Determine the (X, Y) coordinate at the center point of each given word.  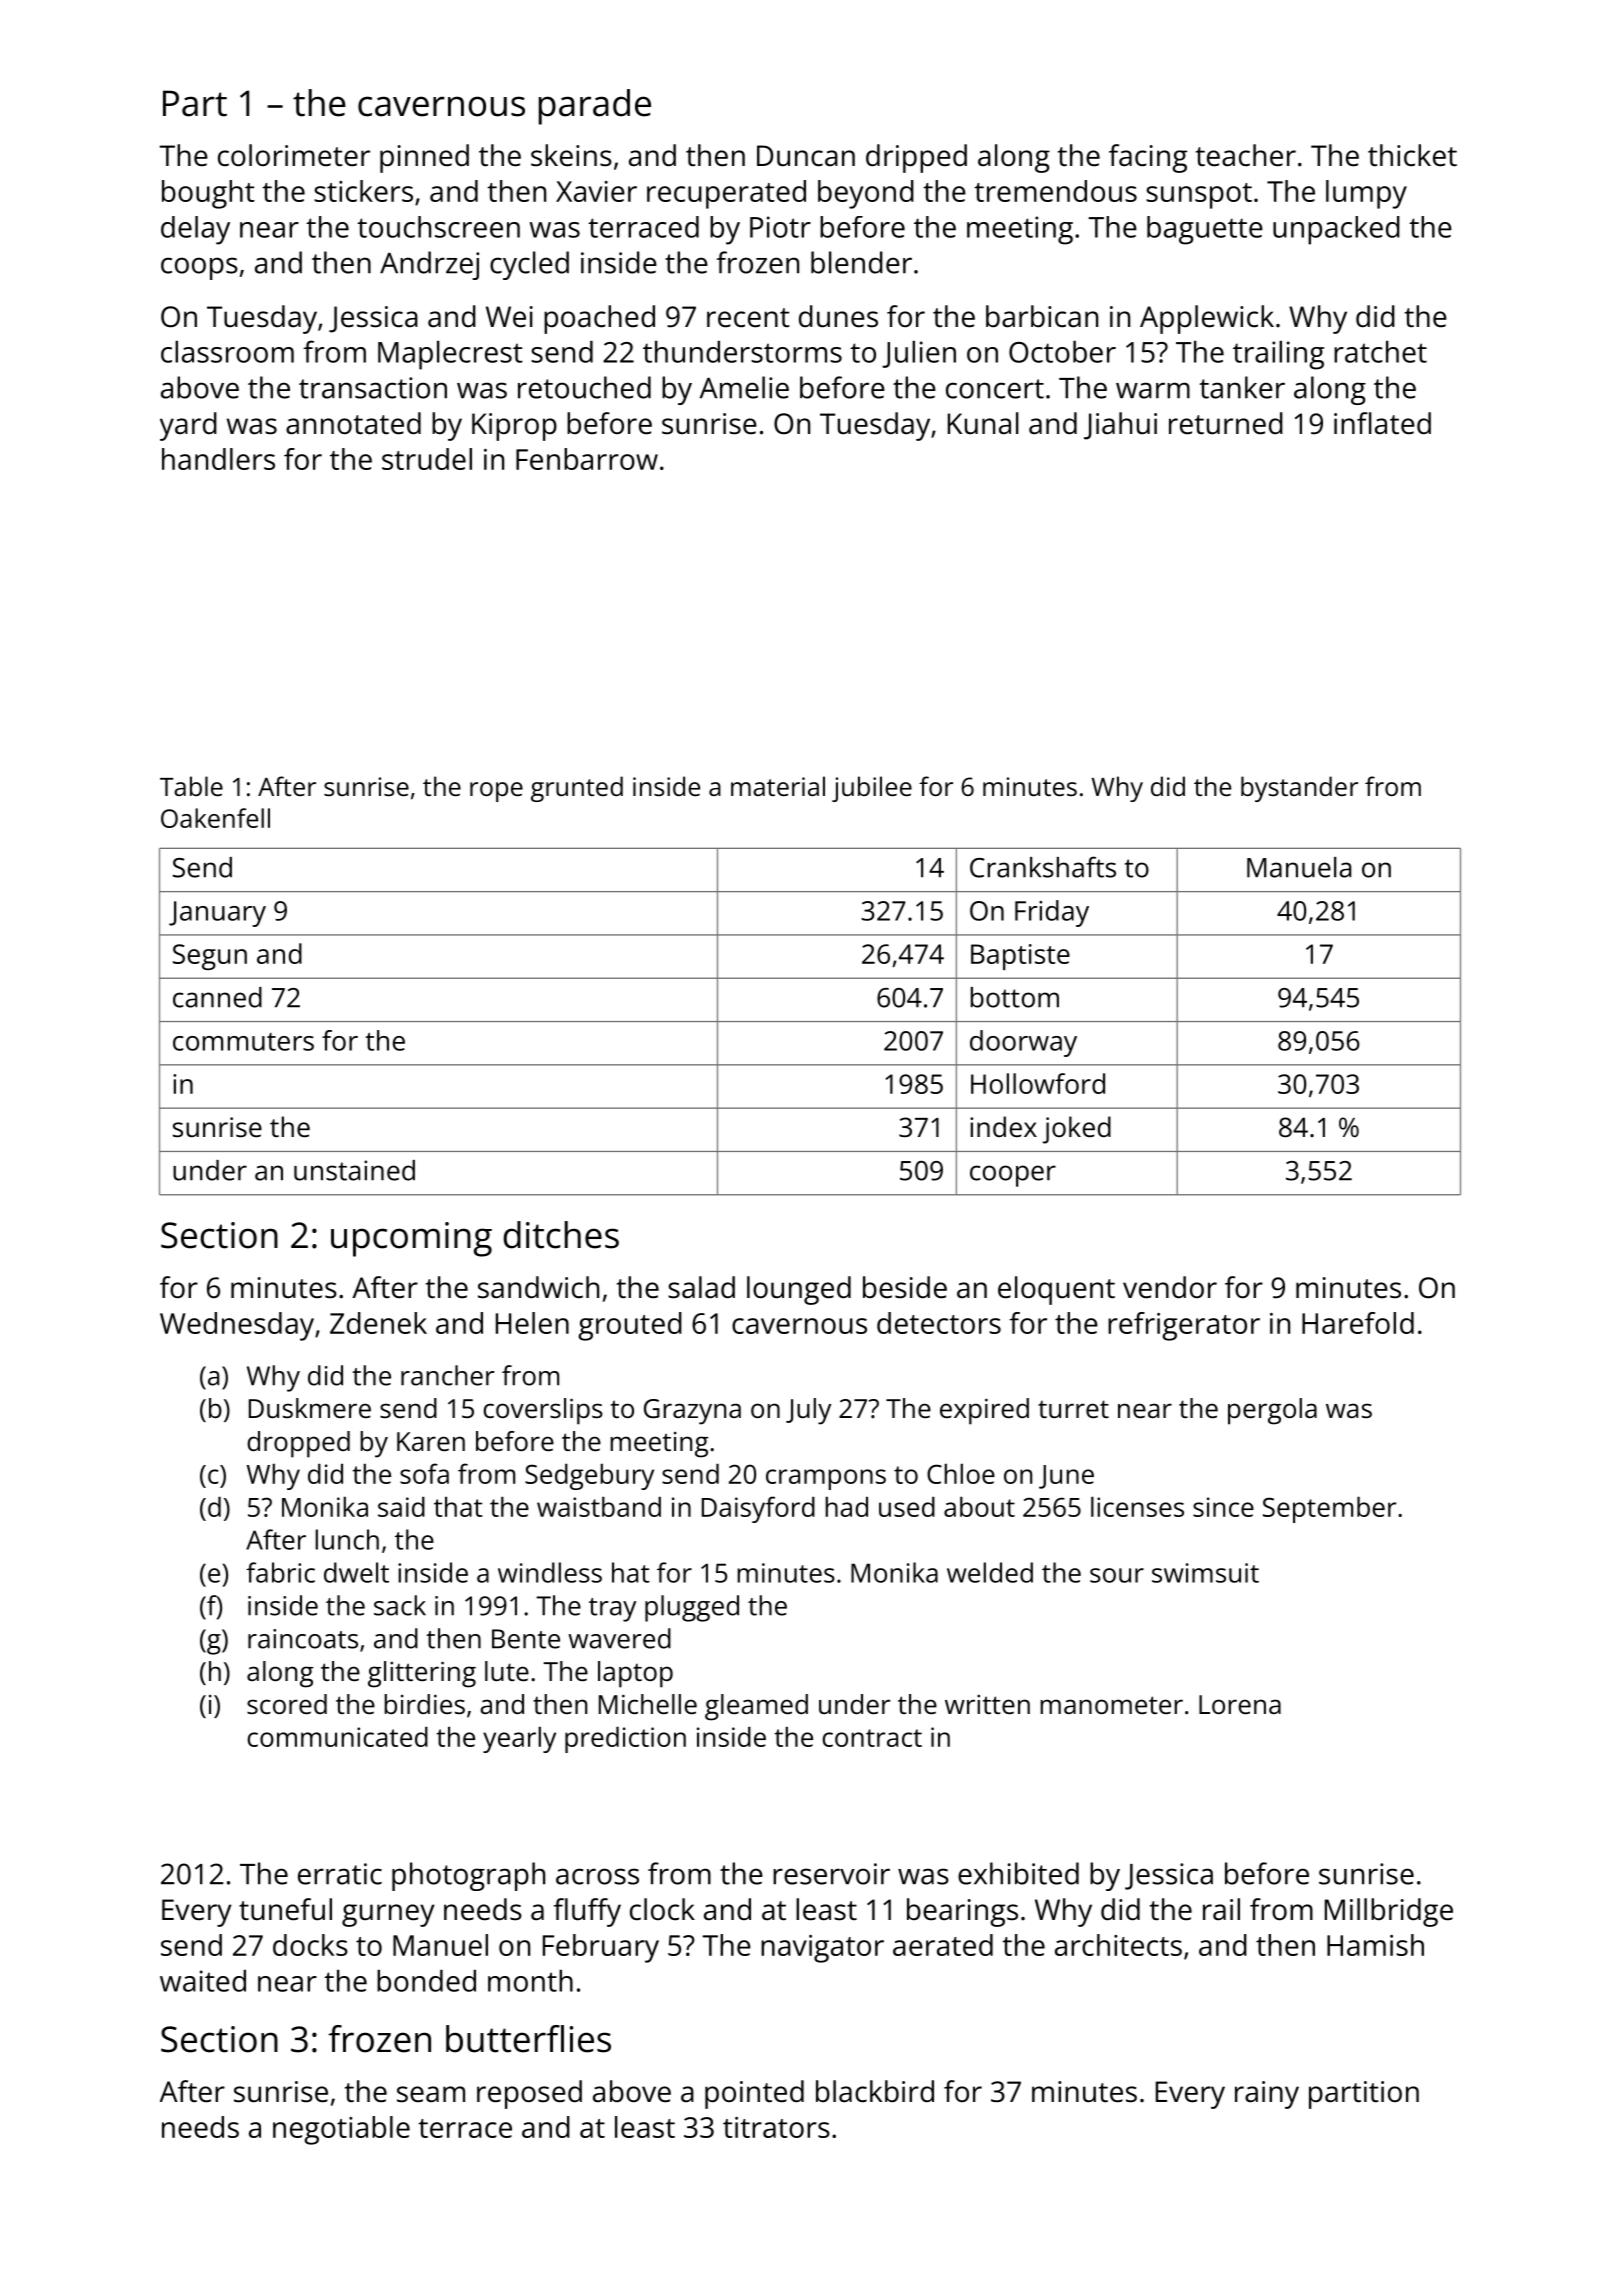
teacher (1246, 155)
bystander (1299, 789)
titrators (776, 2127)
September (1329, 1510)
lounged (799, 1290)
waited (203, 1981)
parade (595, 107)
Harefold (1358, 1323)
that (458, 1507)
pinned (424, 158)
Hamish (1375, 1945)
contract (872, 1738)
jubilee (872, 789)
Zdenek (378, 1323)
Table (191, 786)
